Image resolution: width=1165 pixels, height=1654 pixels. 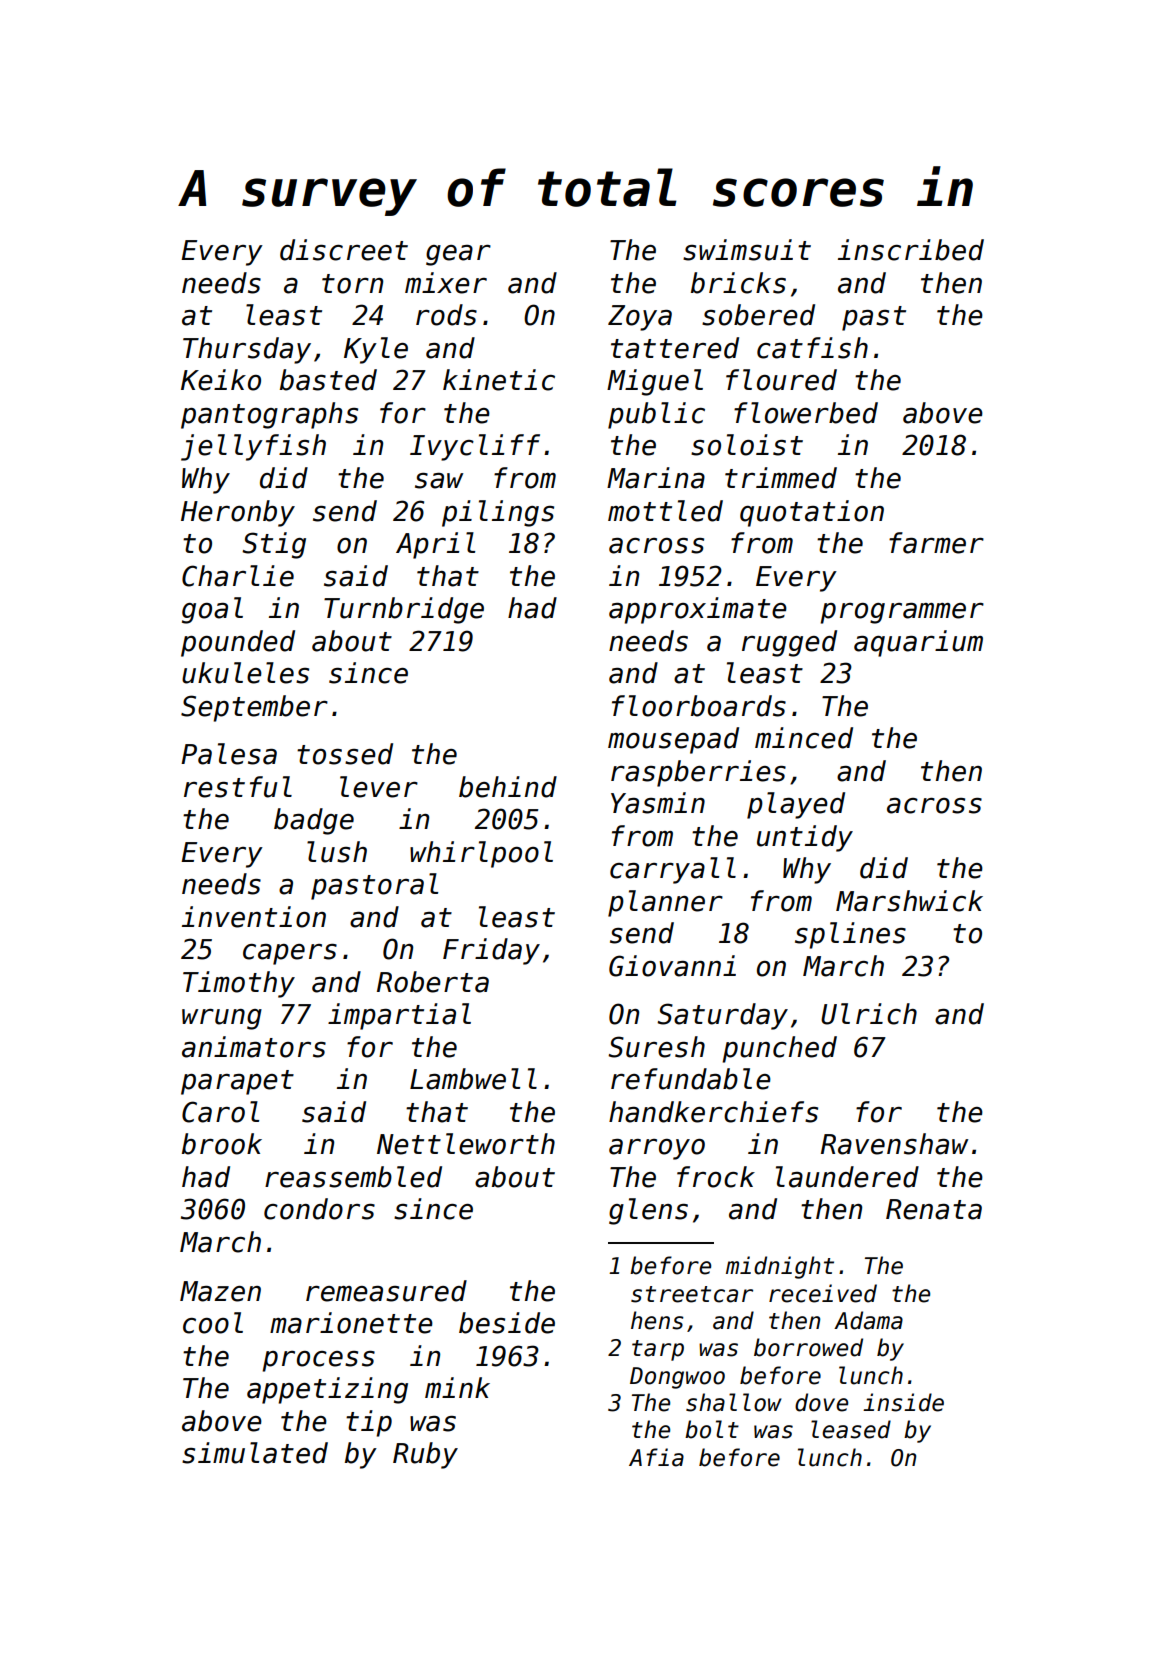 What do you see at coordinates (911, 250) in the screenshot?
I see `inscribed` at bounding box center [911, 250].
